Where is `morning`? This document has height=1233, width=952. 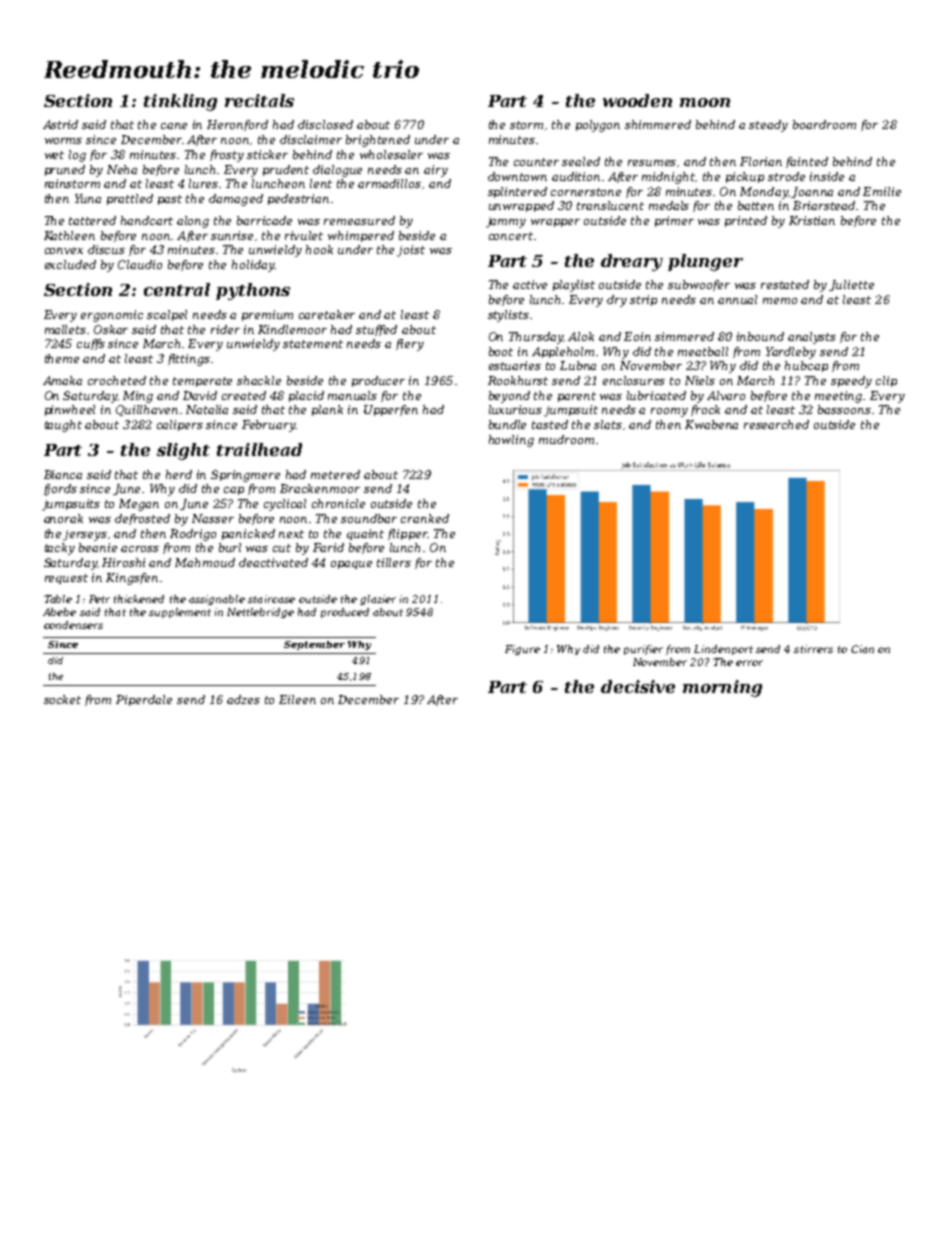 morning is located at coordinates (722, 688).
